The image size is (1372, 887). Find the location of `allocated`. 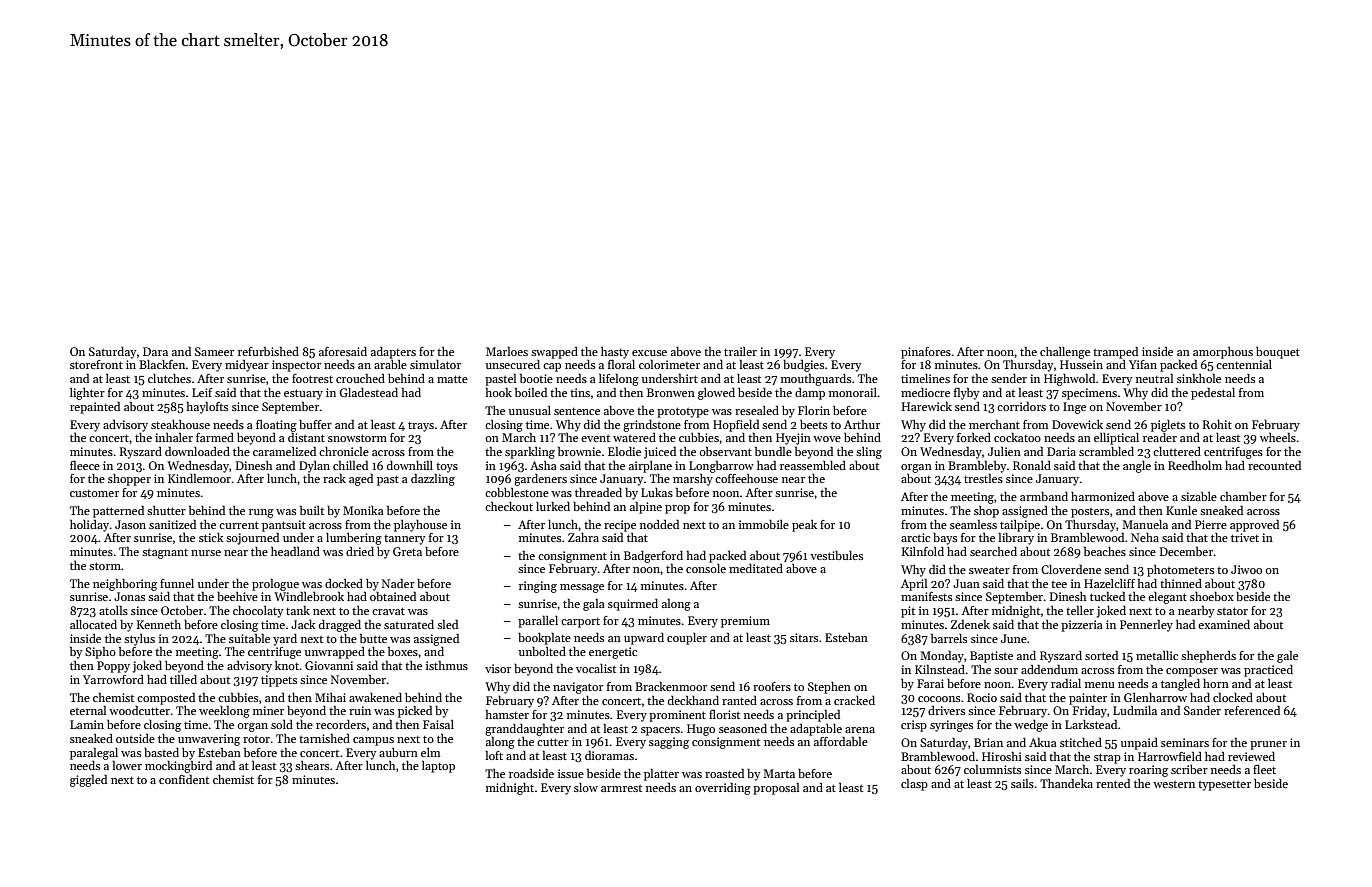

allocated is located at coordinates (93, 624).
